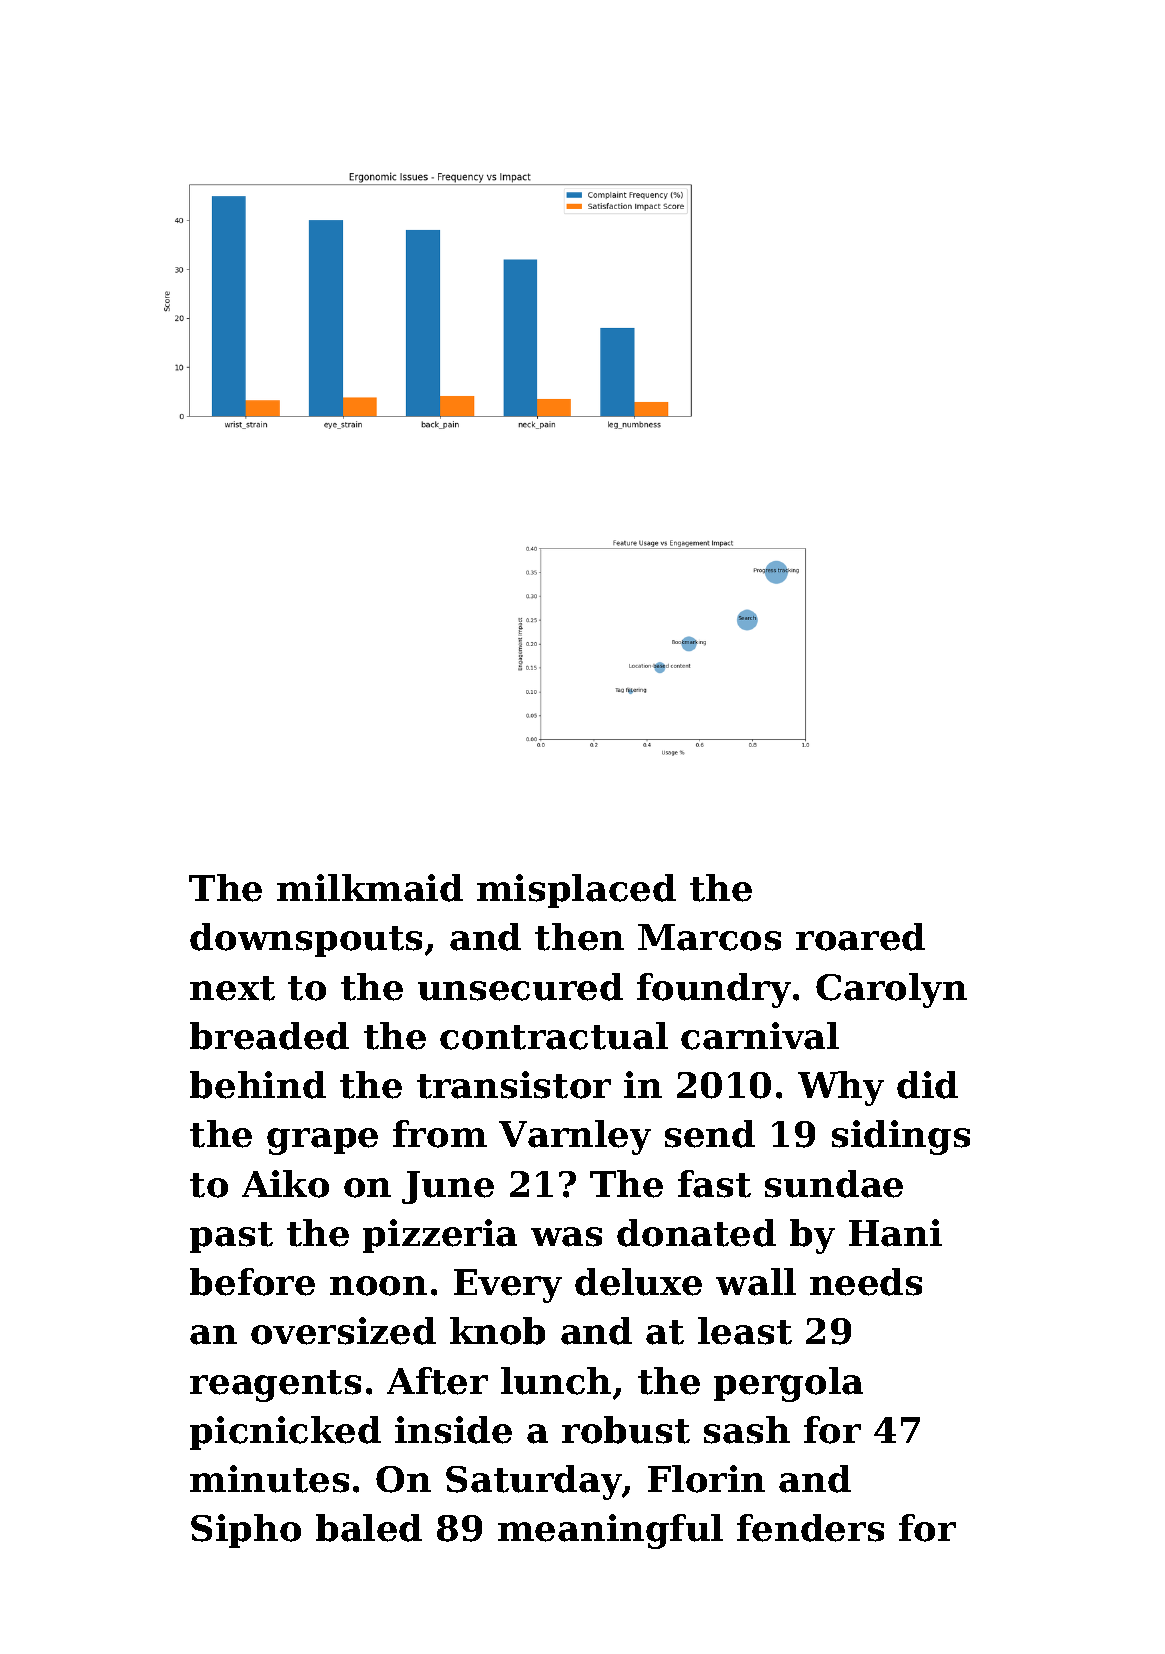 The image size is (1165, 1654). I want to click on next, so click(232, 988).
